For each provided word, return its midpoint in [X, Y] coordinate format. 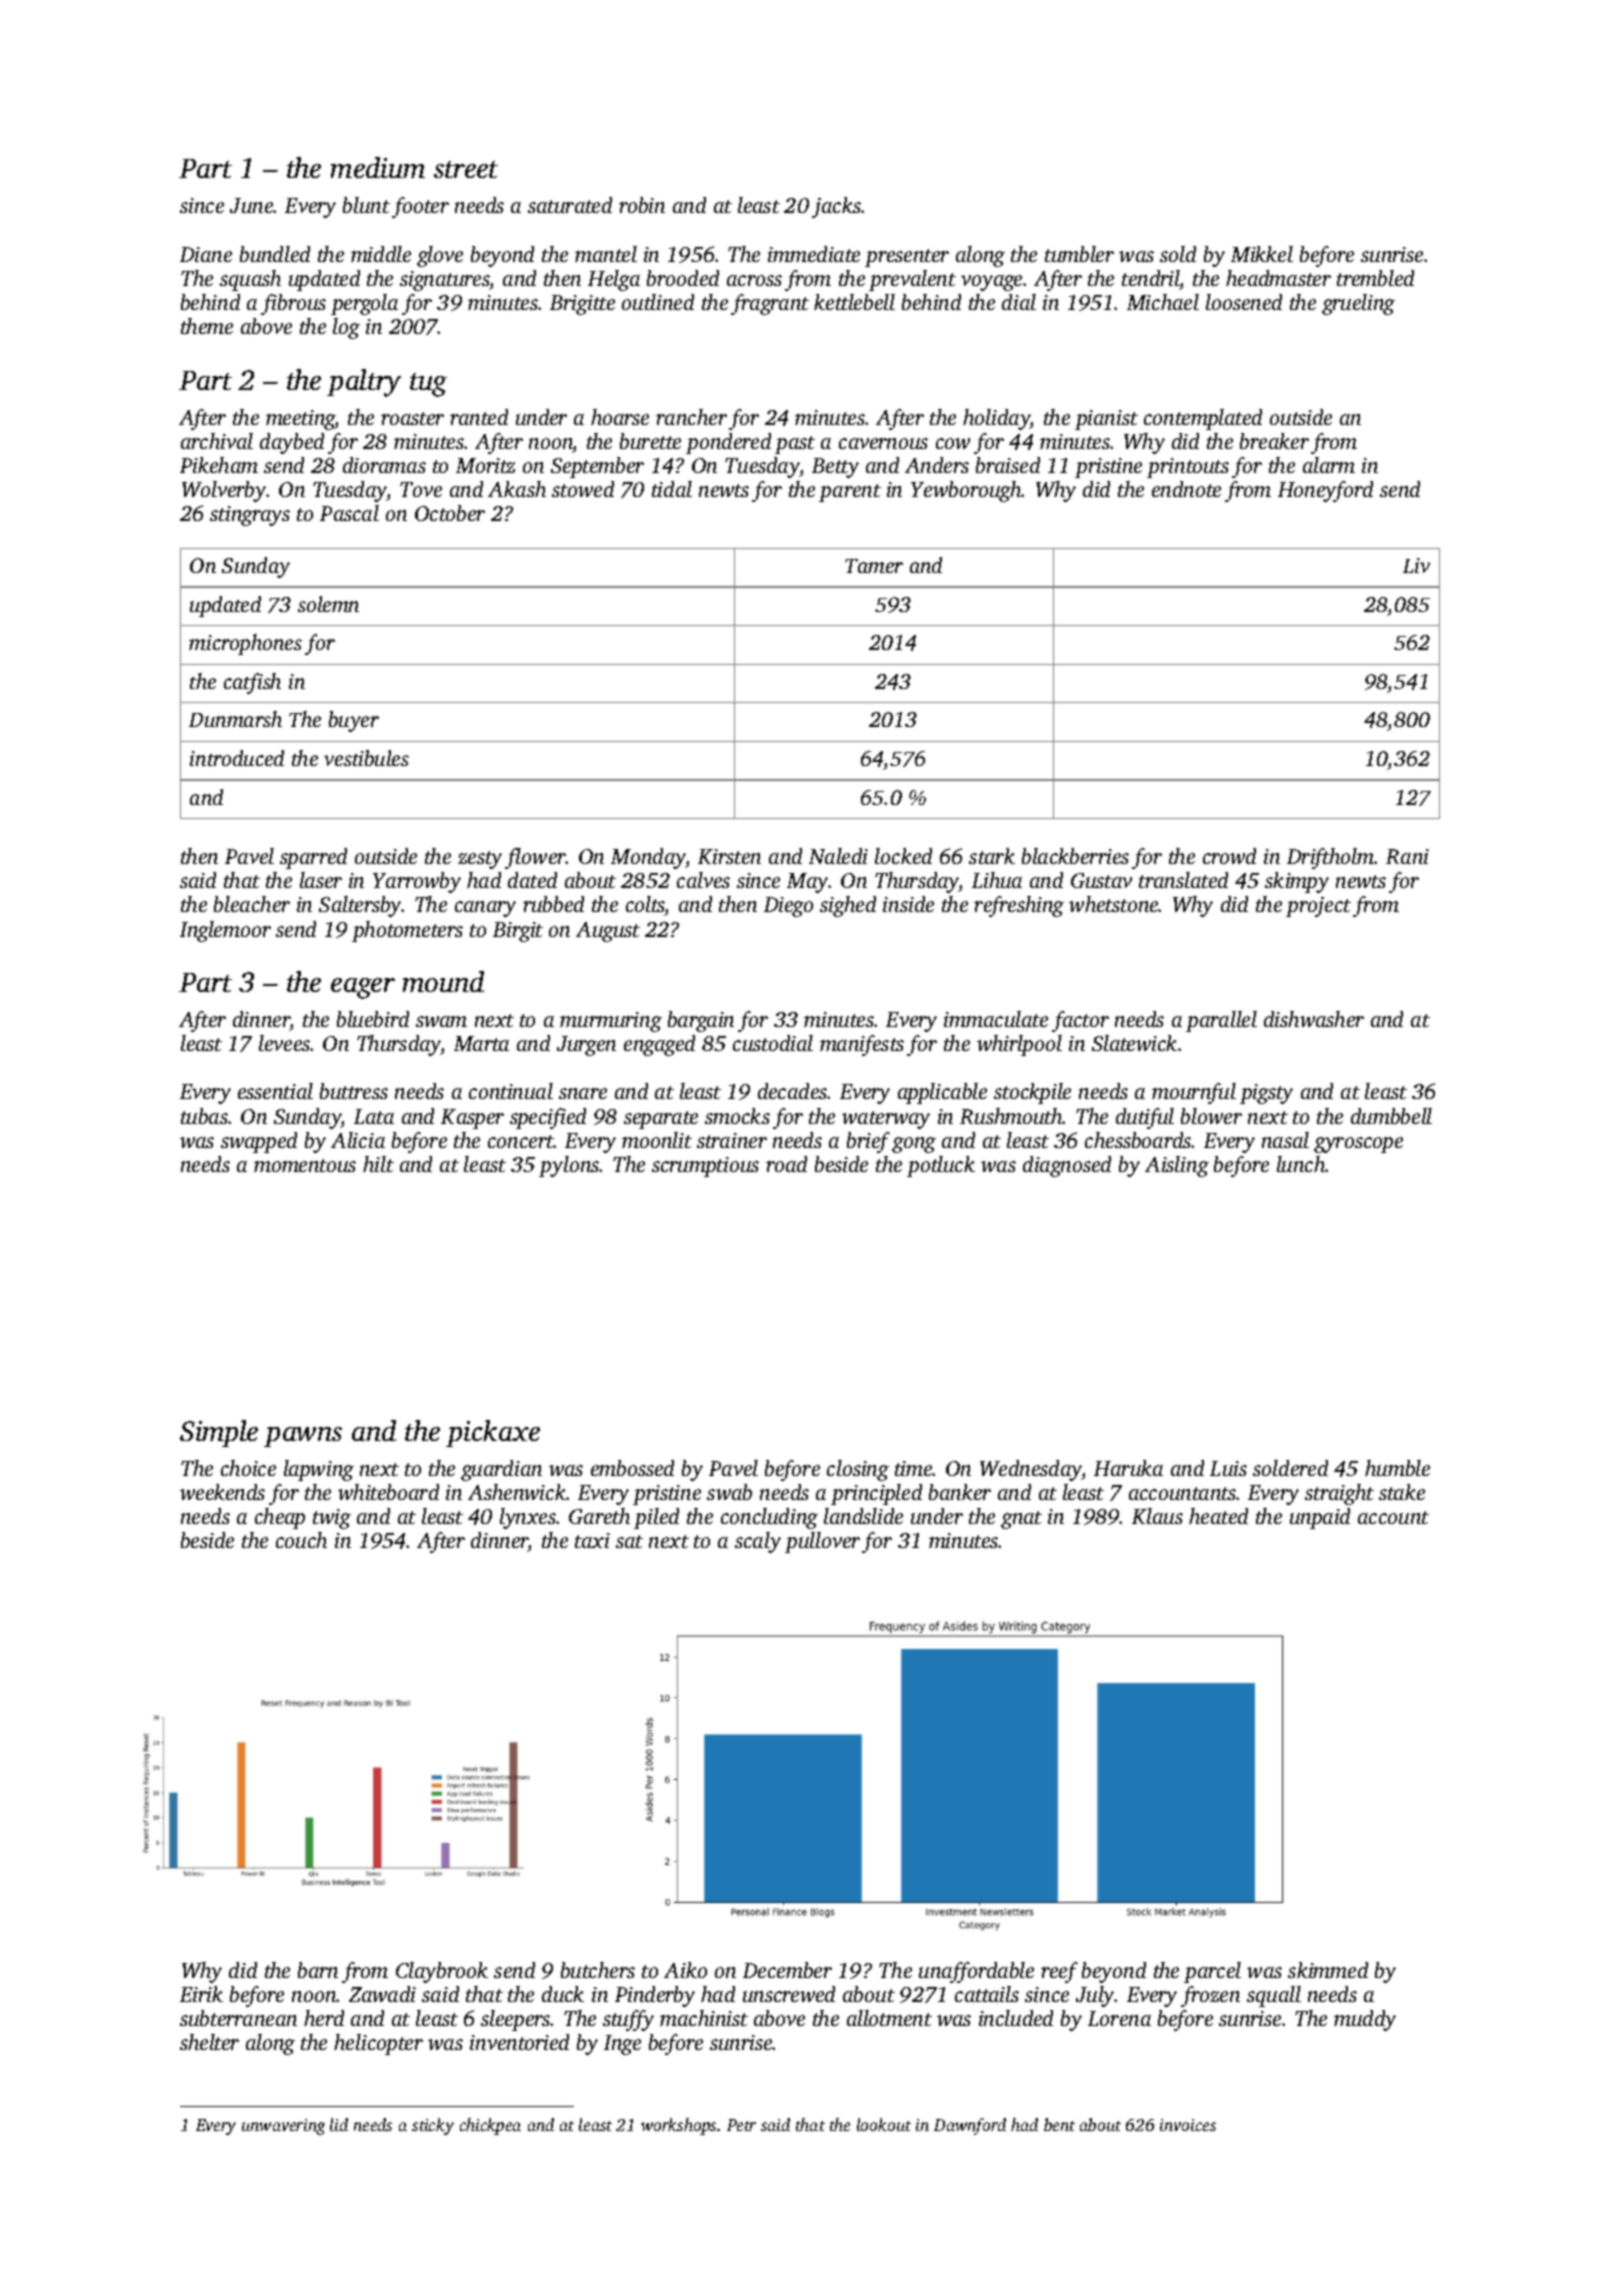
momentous [305, 1165]
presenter [907, 258]
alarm [1329, 465]
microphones [245, 644]
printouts [1188, 468]
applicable [942, 1093]
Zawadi [382, 1994]
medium [378, 167]
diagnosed [1067, 1166]
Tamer [874, 566]
